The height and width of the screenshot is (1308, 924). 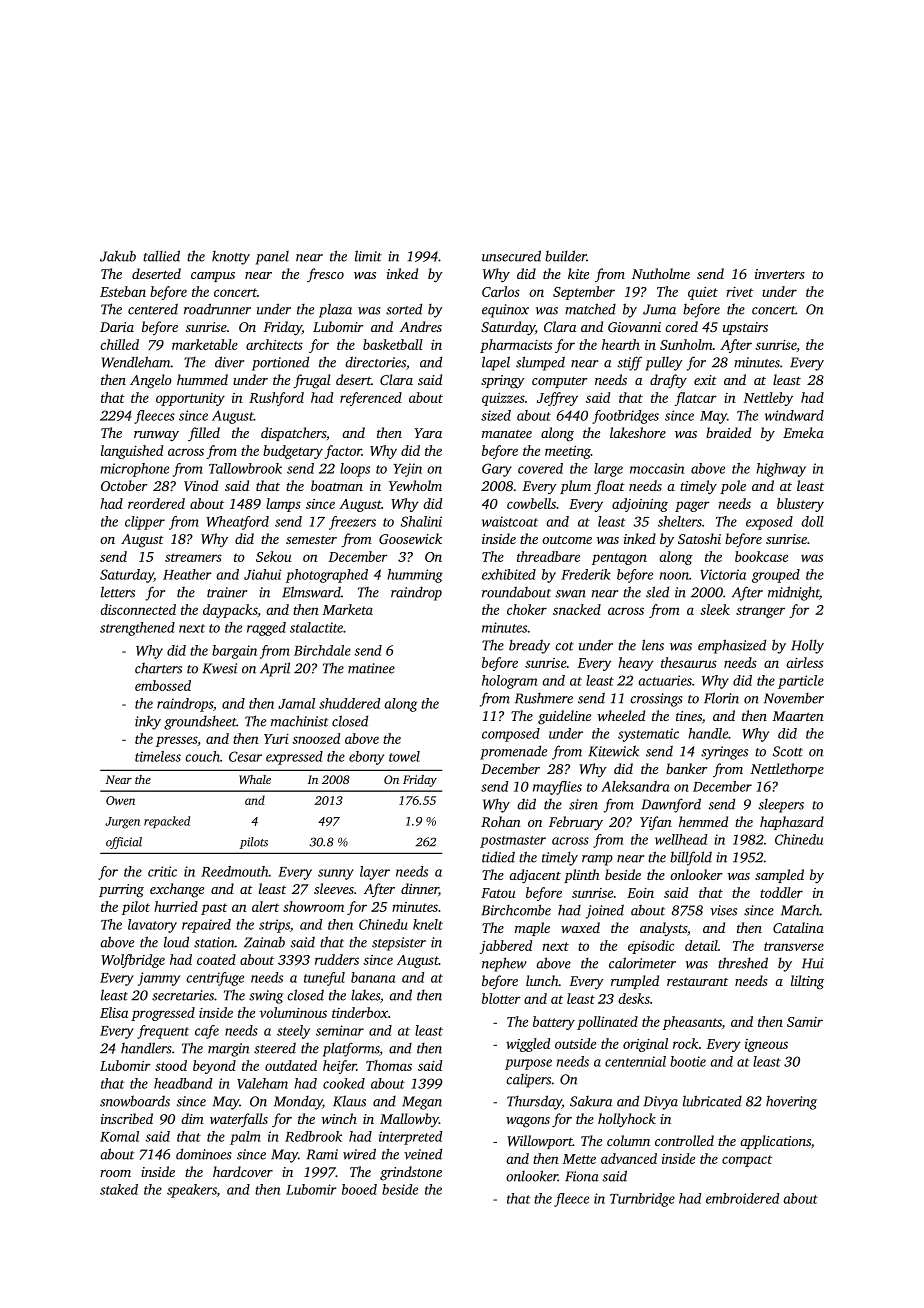 What do you see at coordinates (389, 1065) in the screenshot?
I see `Thomas` at bounding box center [389, 1065].
